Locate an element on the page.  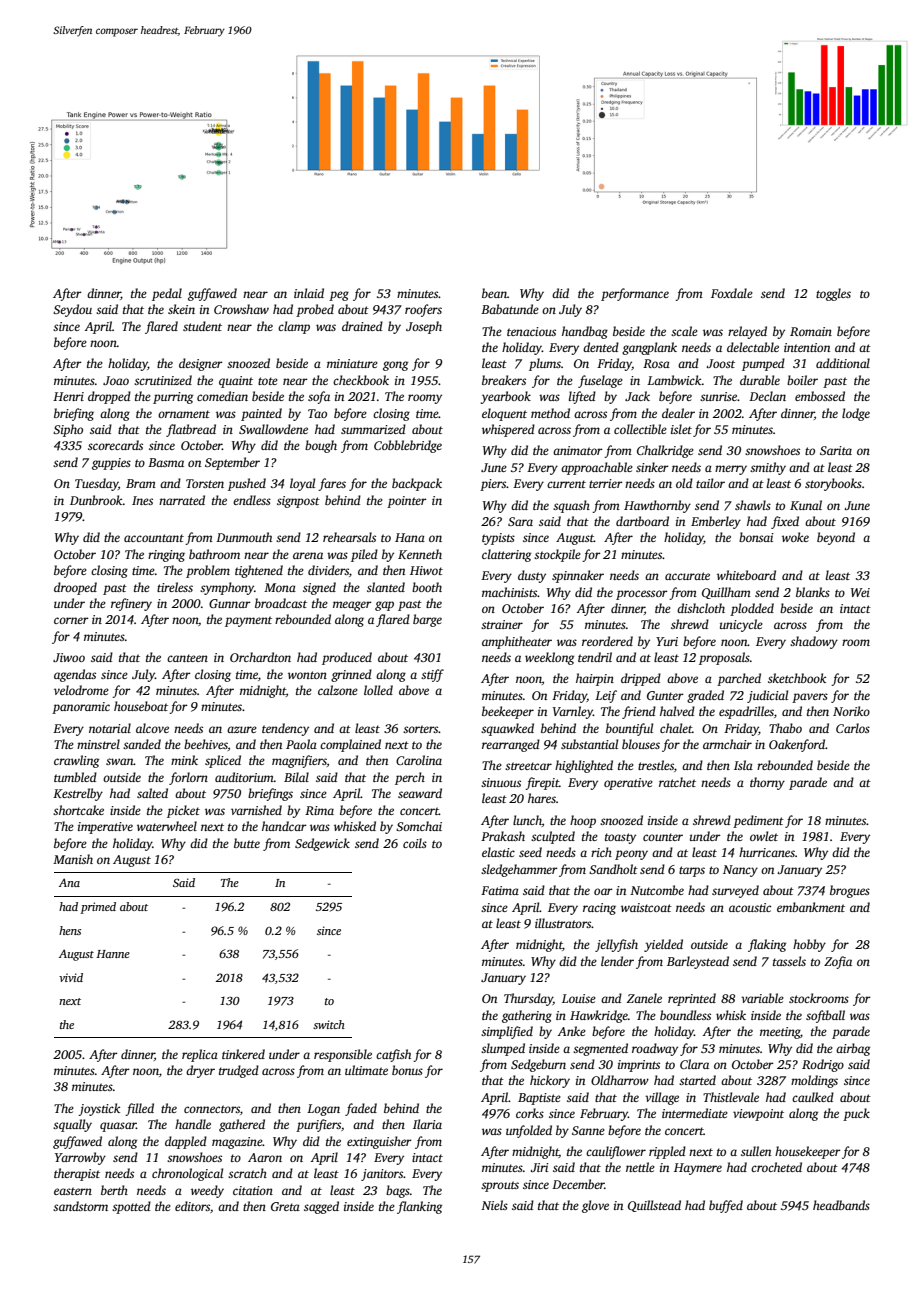
storybooks is located at coordinates (833, 484).
